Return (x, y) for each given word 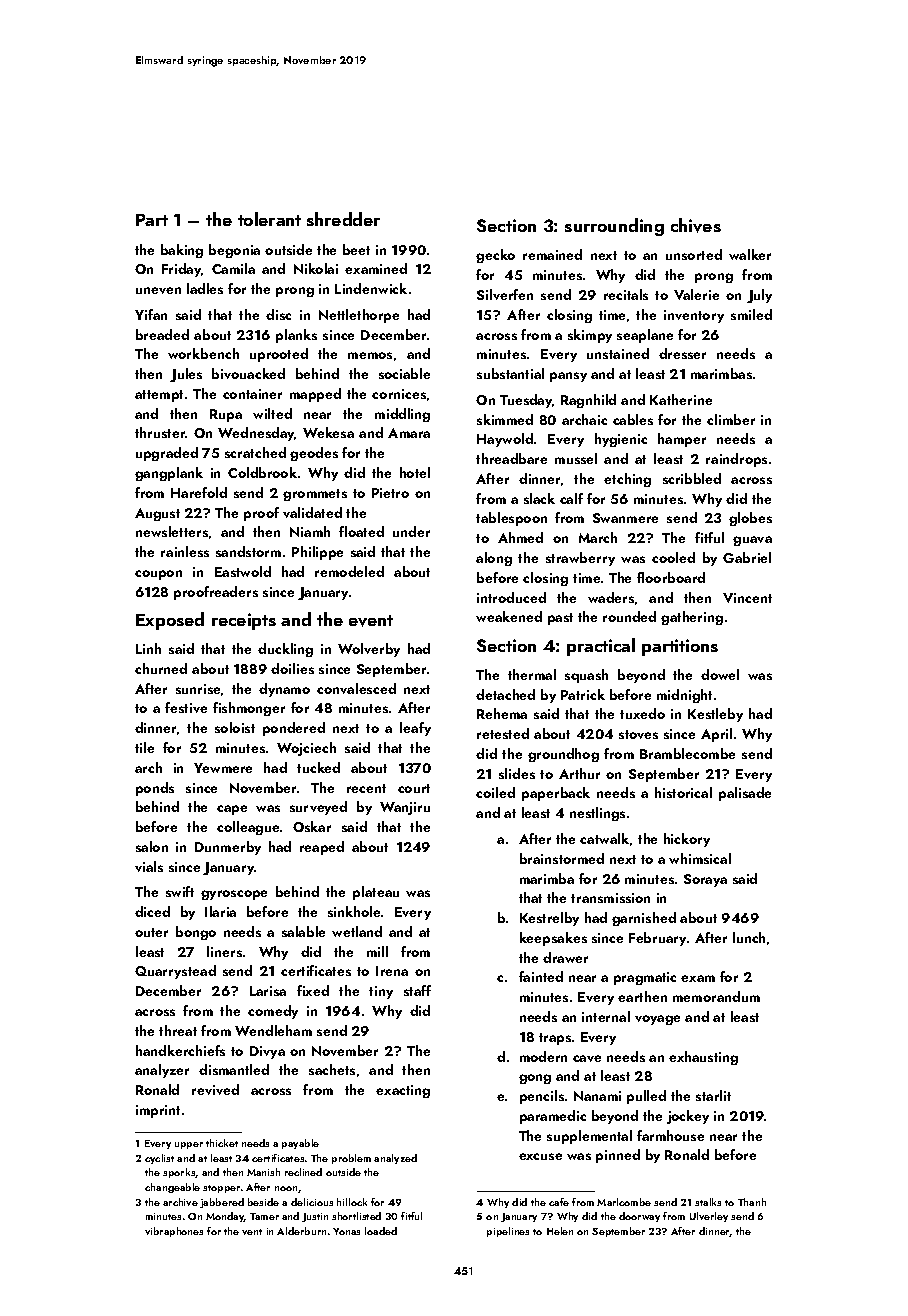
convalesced (356, 688)
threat (178, 1030)
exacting (403, 1091)
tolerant (269, 219)
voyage (657, 1020)
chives (696, 225)
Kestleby (715, 715)
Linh (148, 648)
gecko (495, 256)
